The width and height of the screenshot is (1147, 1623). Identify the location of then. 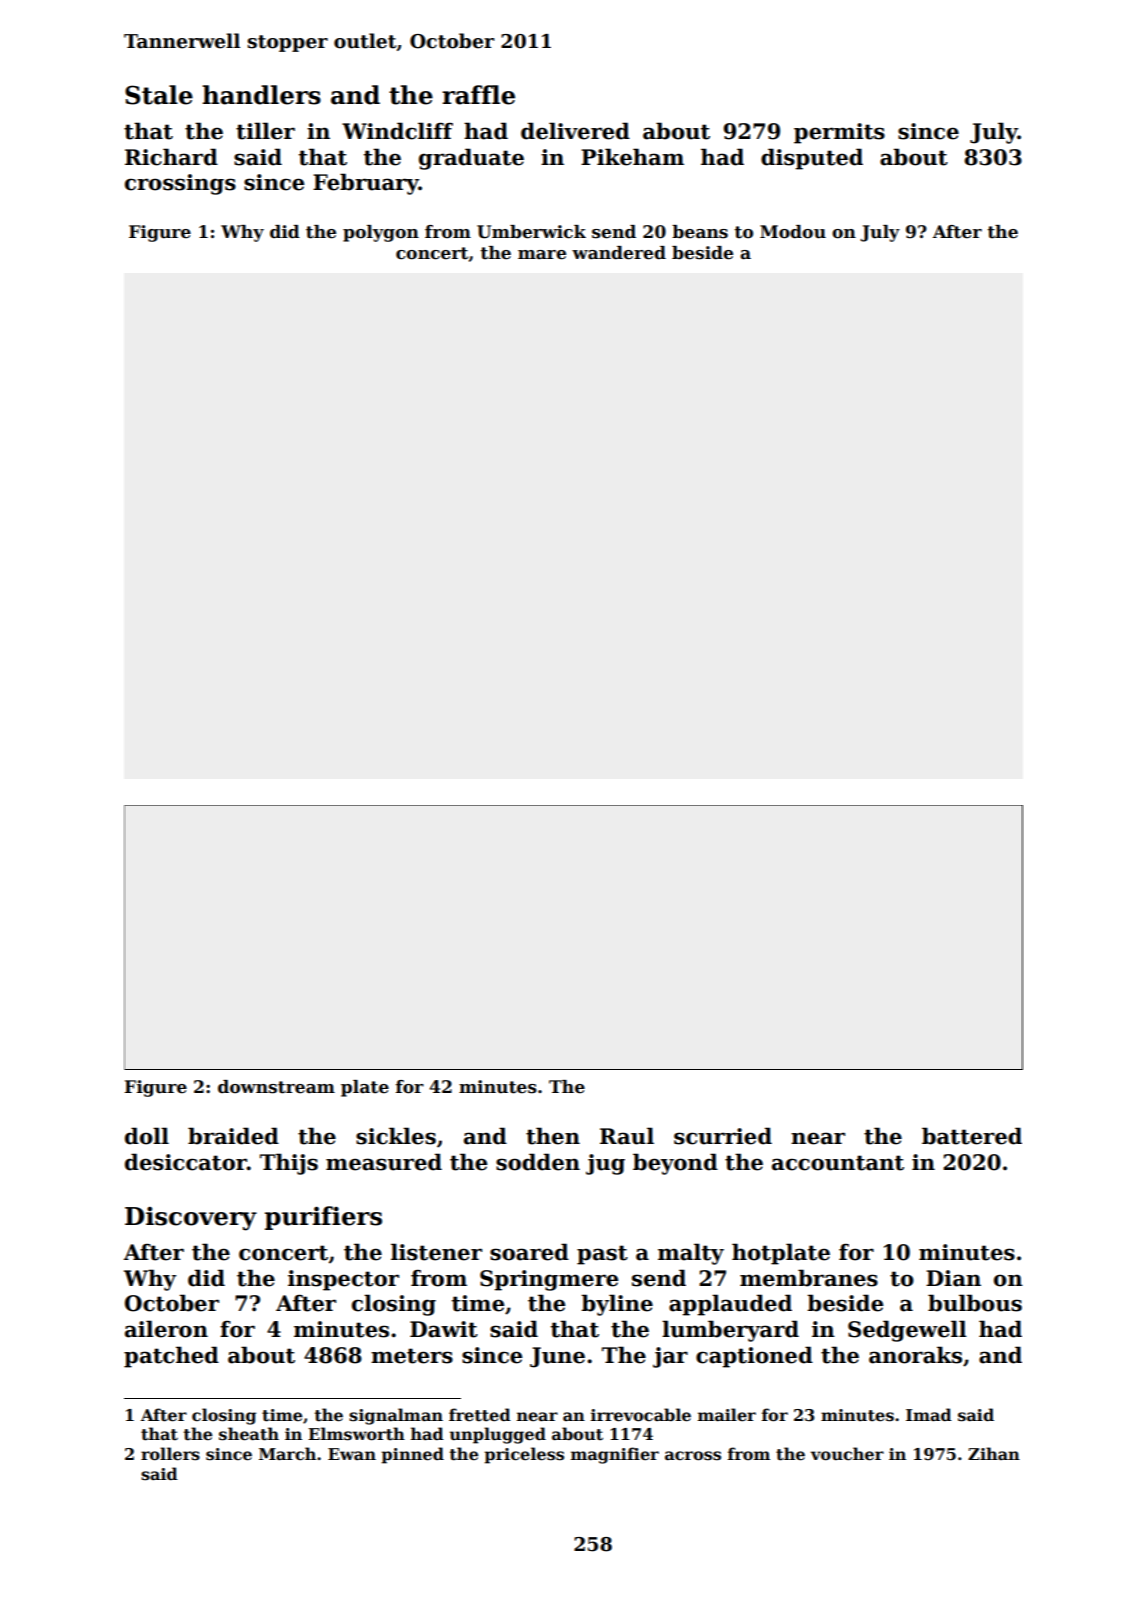
(553, 1136).
